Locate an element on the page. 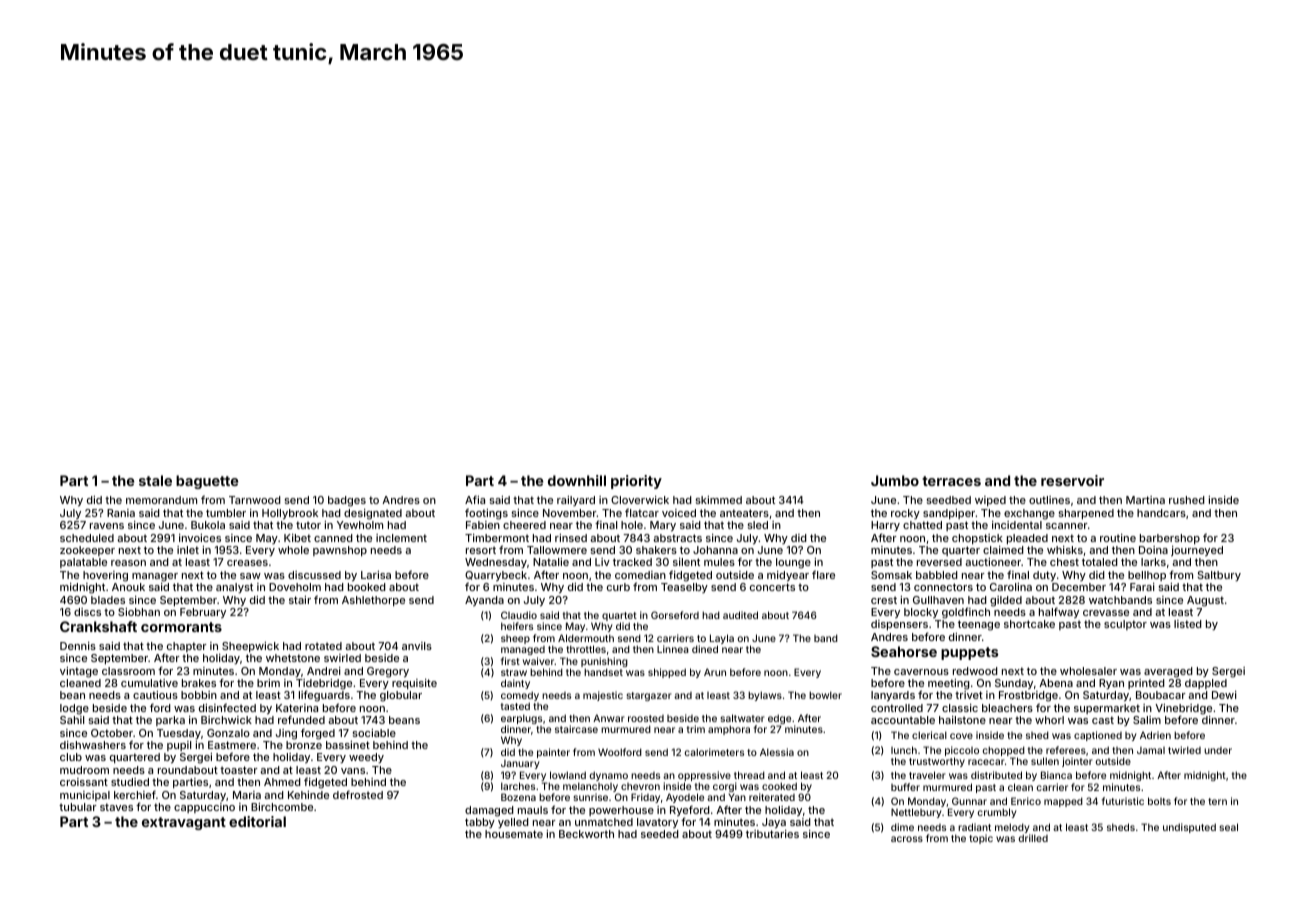 The width and height of the page is (1308, 924). jointer is located at coordinates (1077, 762).
